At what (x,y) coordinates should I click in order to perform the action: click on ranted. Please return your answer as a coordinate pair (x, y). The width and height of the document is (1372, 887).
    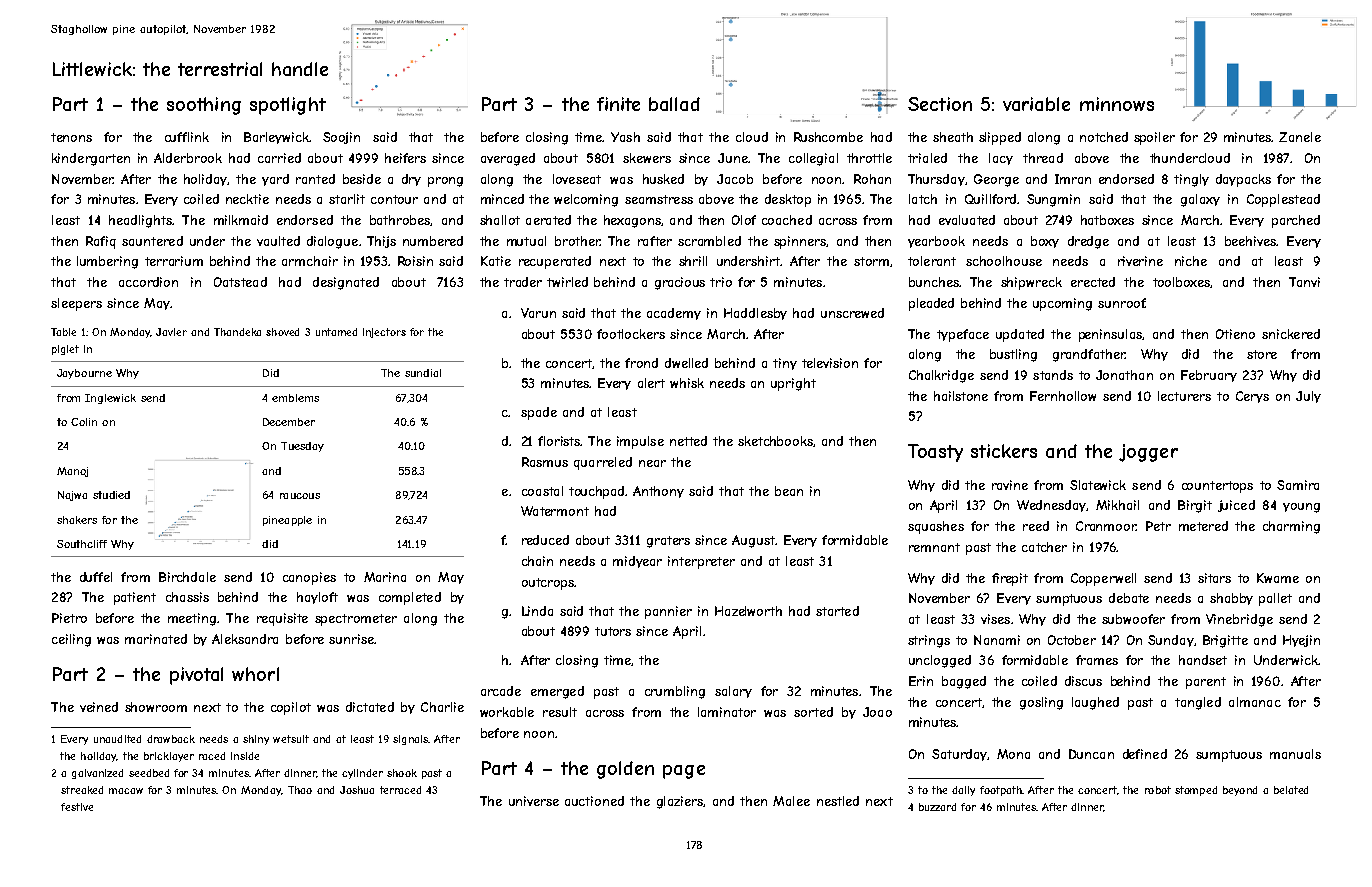
    Looking at the image, I should click on (315, 179).
